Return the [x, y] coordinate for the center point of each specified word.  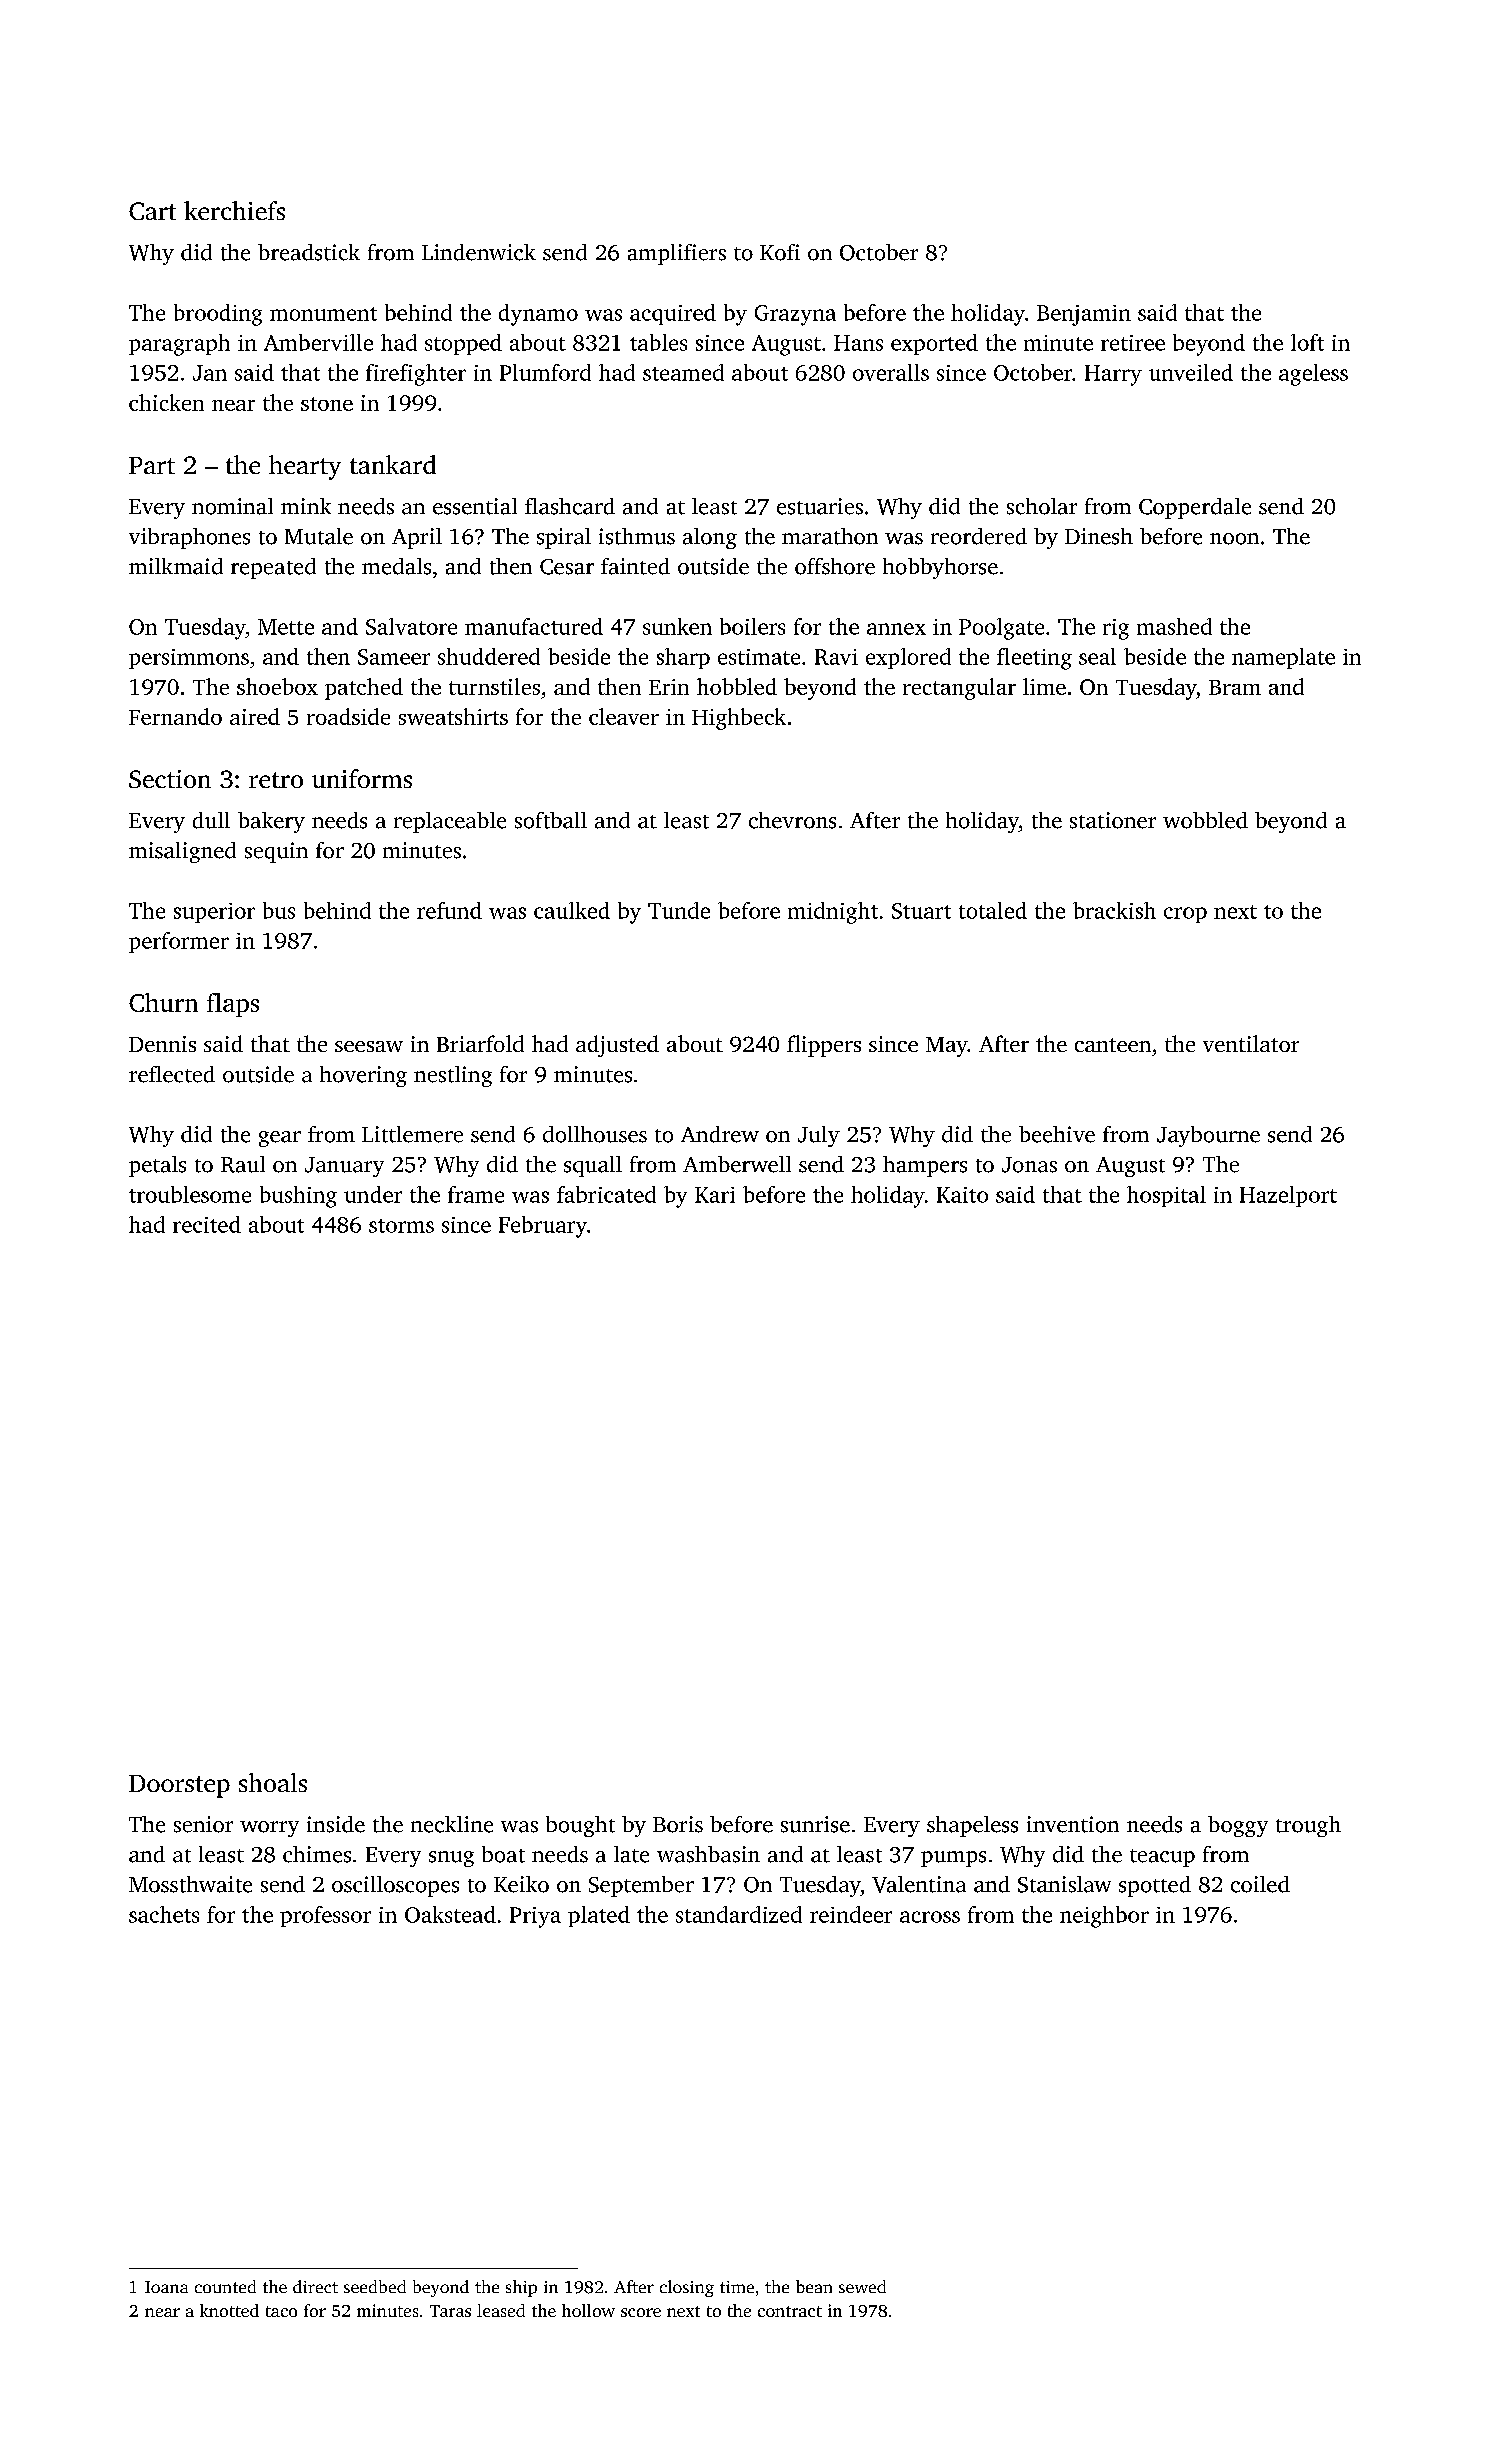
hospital [1166, 1196]
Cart [152, 211]
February [543, 1227]
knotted [229, 2310]
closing [687, 2288]
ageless [1313, 375]
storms [401, 1226]
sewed [862, 2286]
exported [934, 344]
